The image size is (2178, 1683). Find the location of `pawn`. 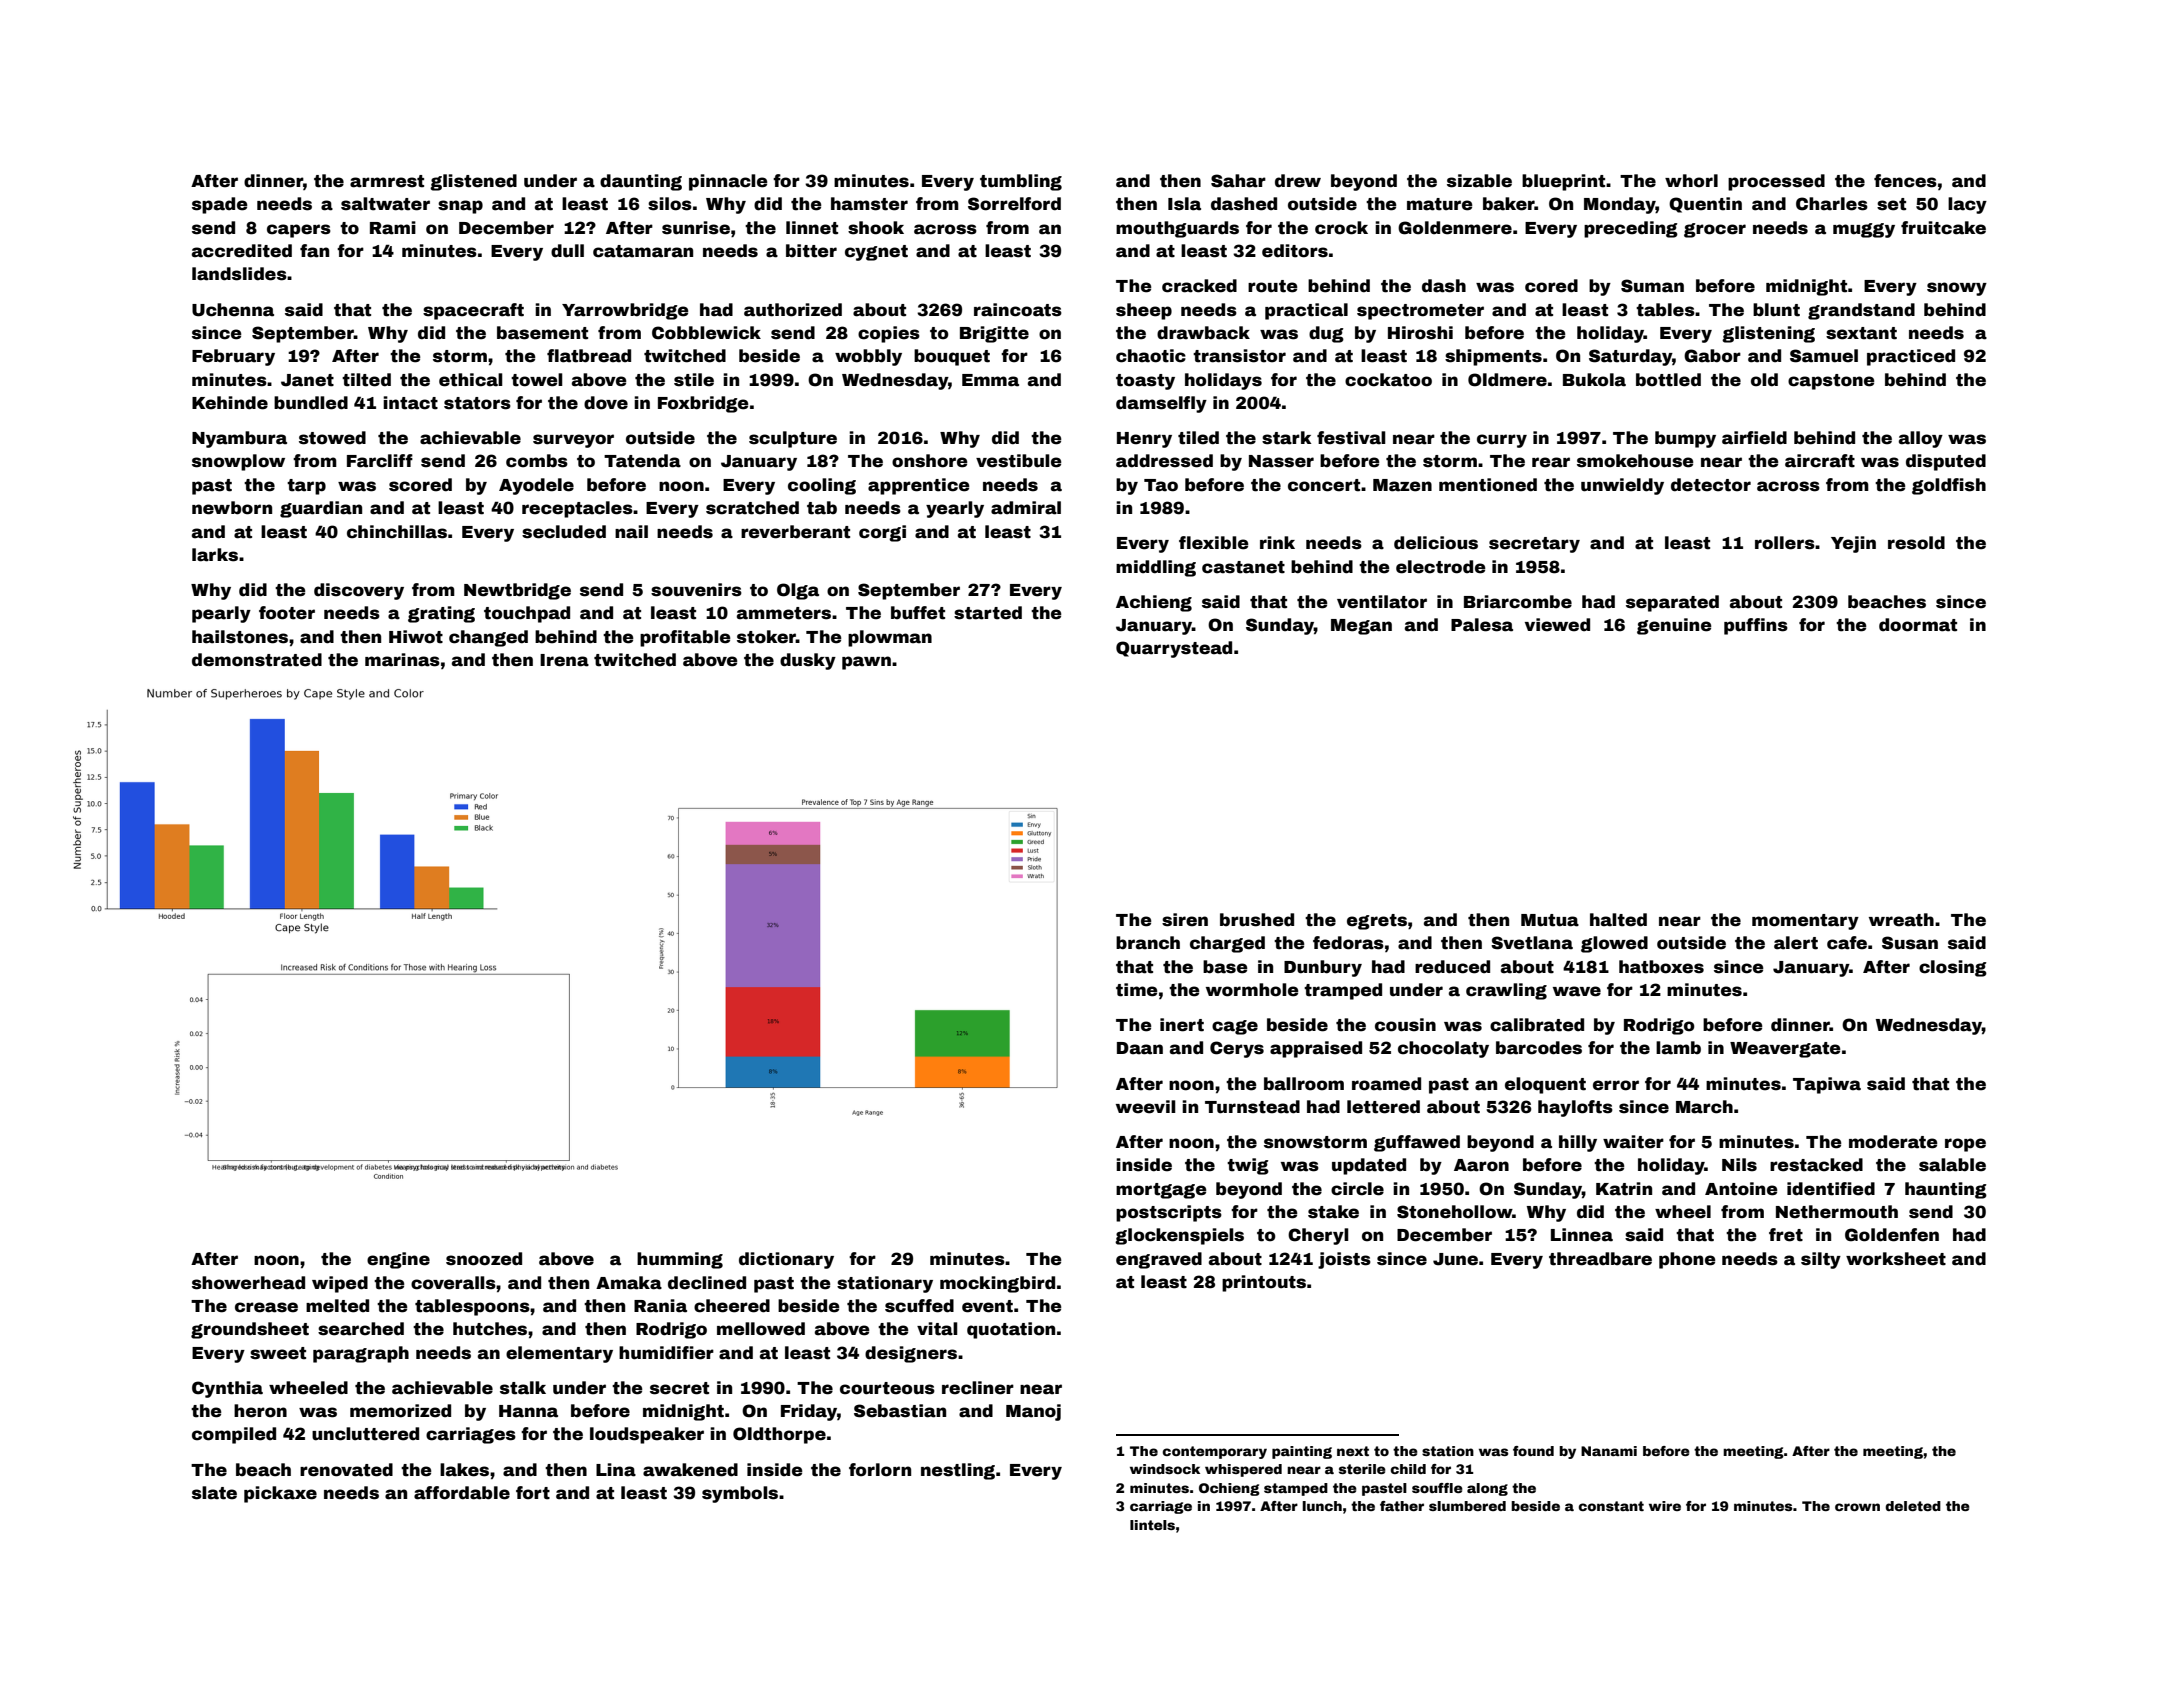

pawn is located at coordinates (866, 663).
